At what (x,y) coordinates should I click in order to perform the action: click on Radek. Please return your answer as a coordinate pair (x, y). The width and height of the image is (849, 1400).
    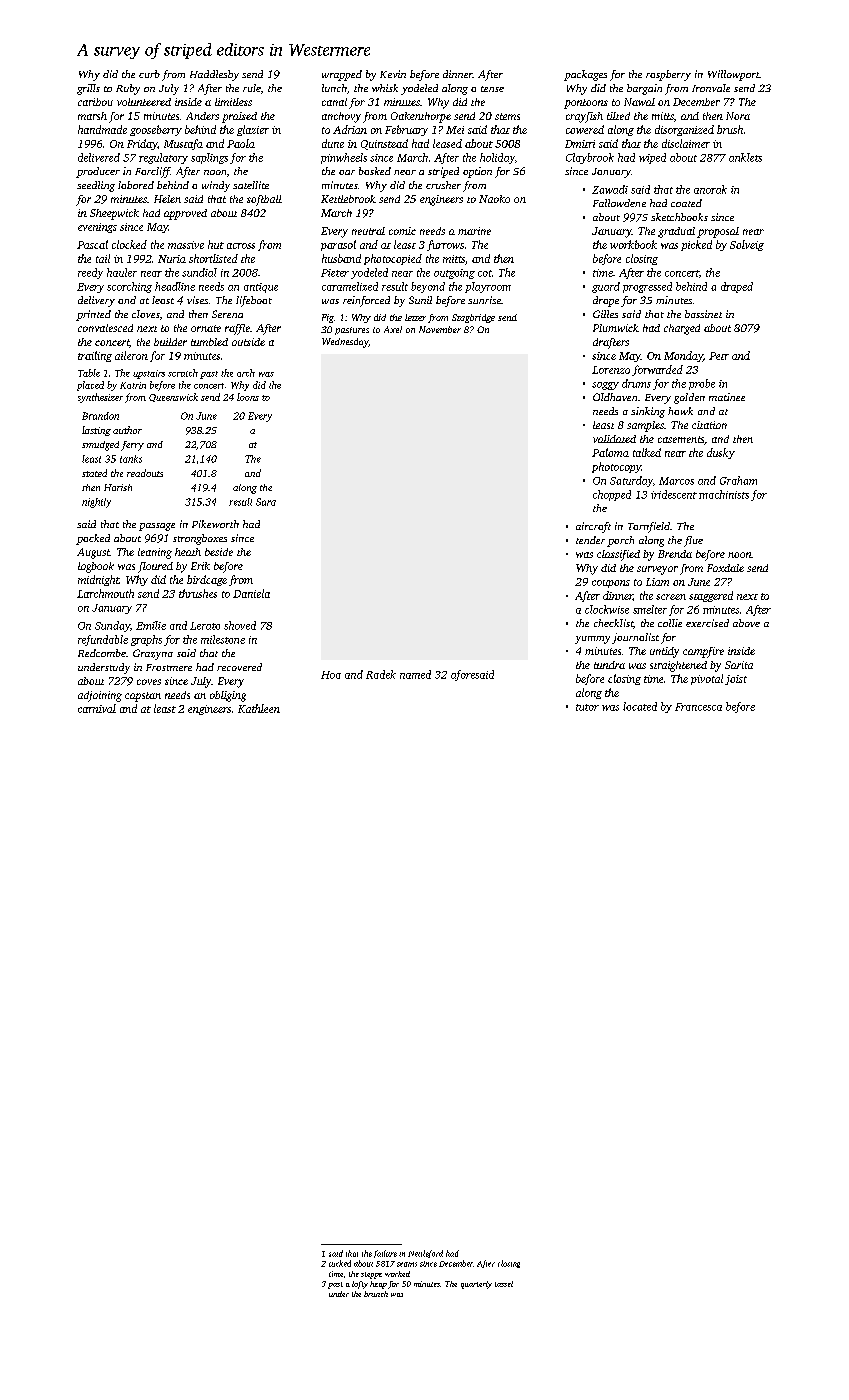
    Looking at the image, I should click on (381, 674).
